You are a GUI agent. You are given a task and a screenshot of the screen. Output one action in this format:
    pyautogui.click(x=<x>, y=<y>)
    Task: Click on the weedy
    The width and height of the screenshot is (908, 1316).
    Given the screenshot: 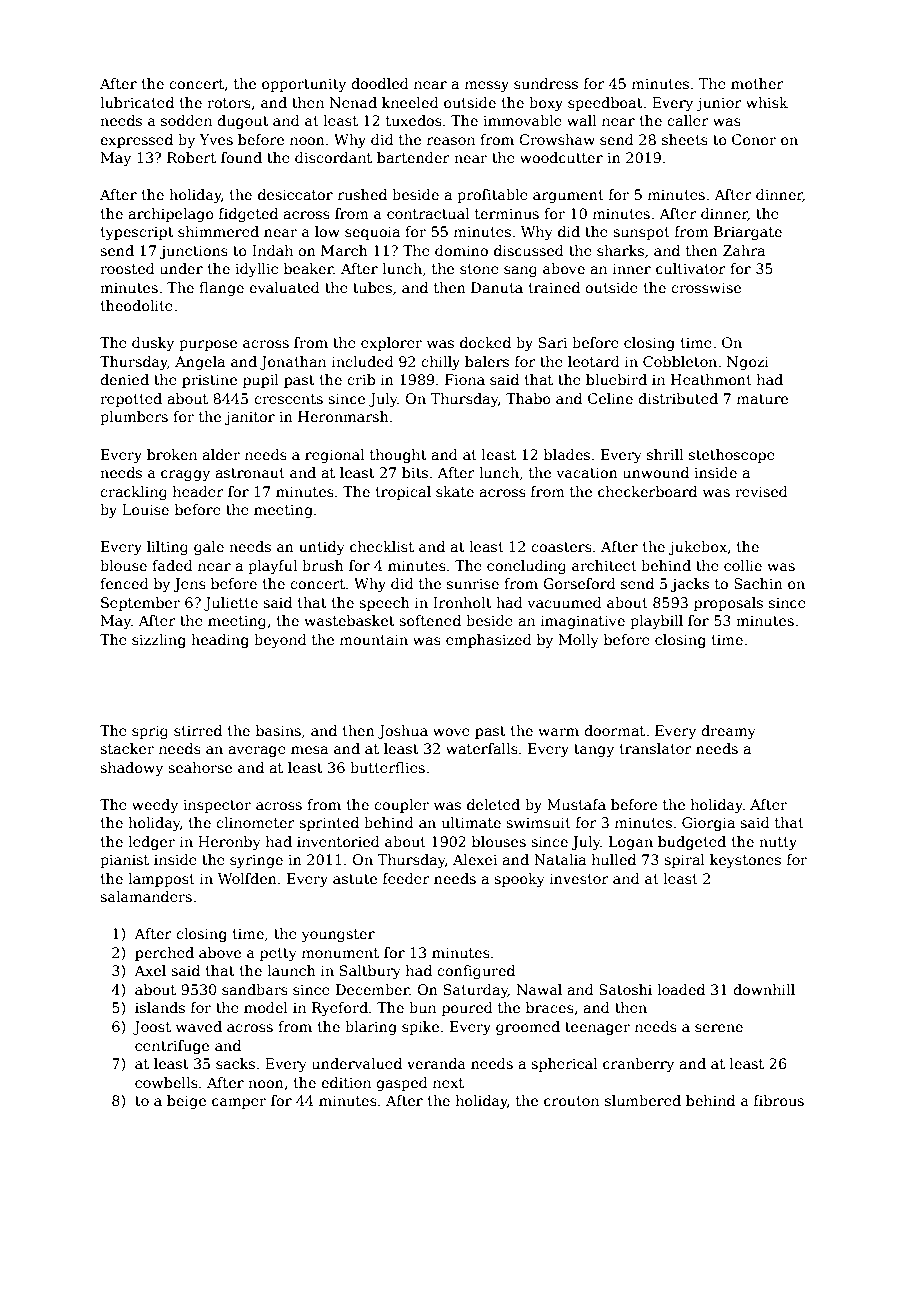 What is the action you would take?
    pyautogui.click(x=155, y=806)
